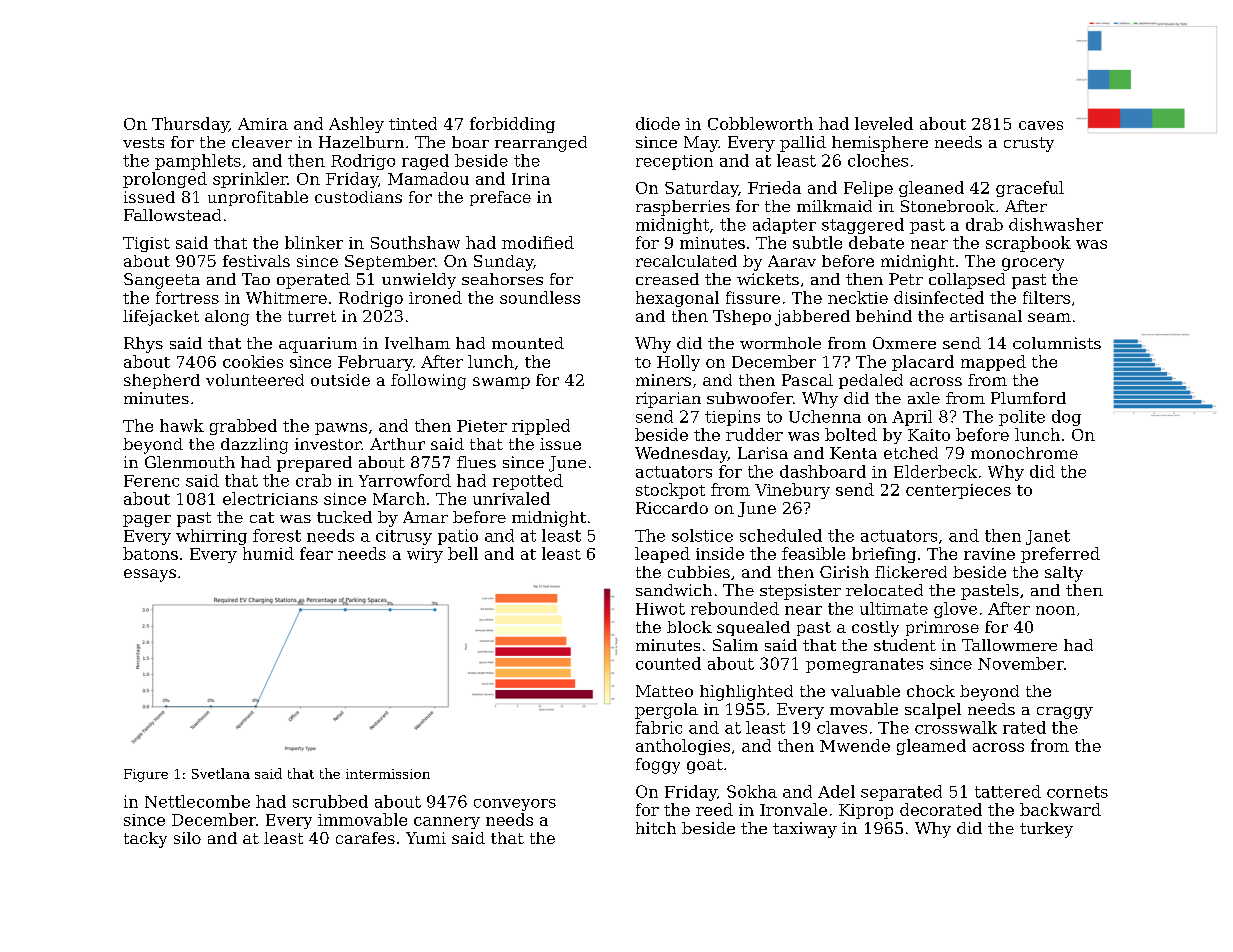 This image has width=1233, height=952. What do you see at coordinates (1046, 830) in the image?
I see `turkey` at bounding box center [1046, 830].
